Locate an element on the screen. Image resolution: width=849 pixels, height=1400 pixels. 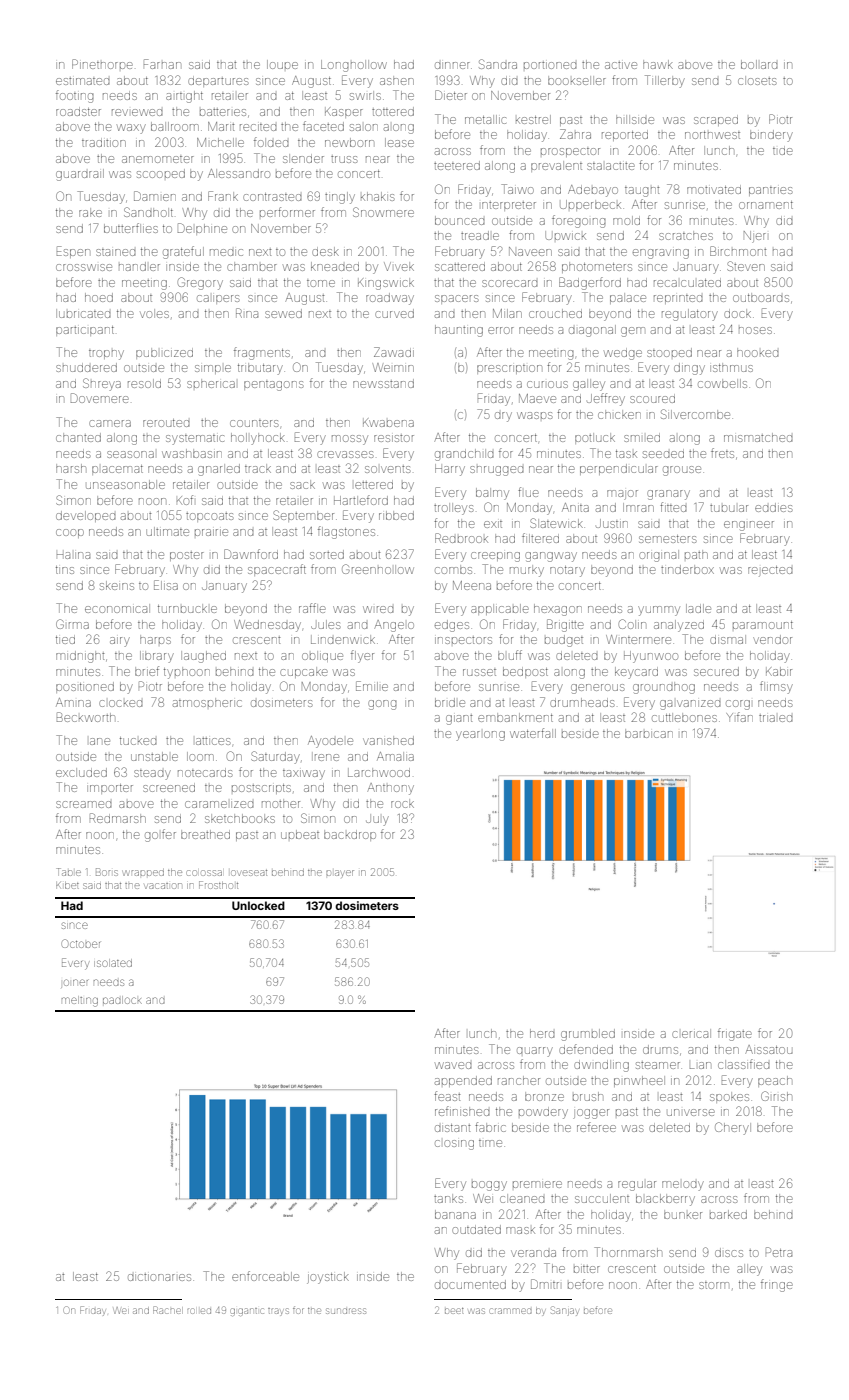
waxy is located at coordinates (131, 129).
